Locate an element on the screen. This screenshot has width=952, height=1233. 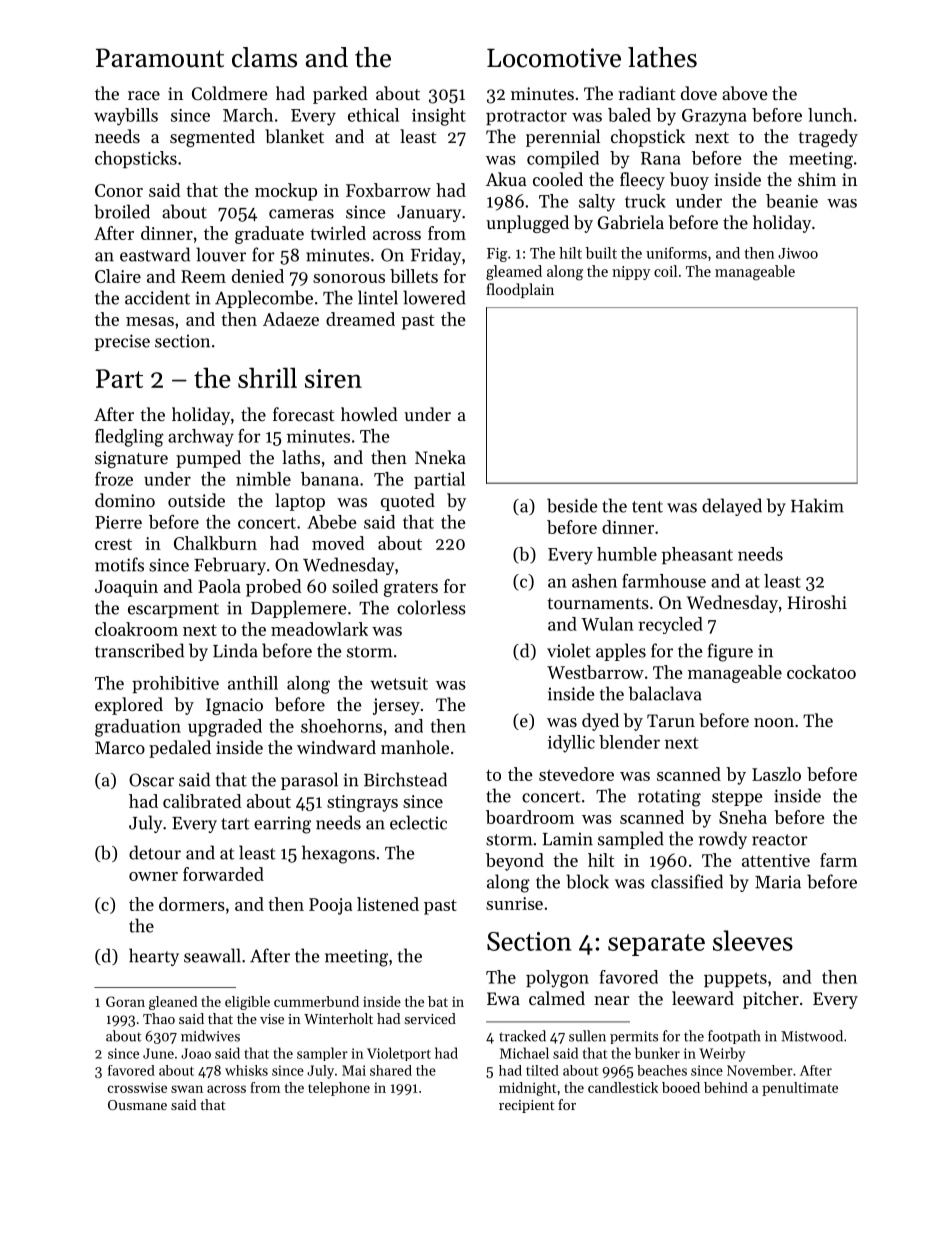
swan is located at coordinates (187, 1089).
